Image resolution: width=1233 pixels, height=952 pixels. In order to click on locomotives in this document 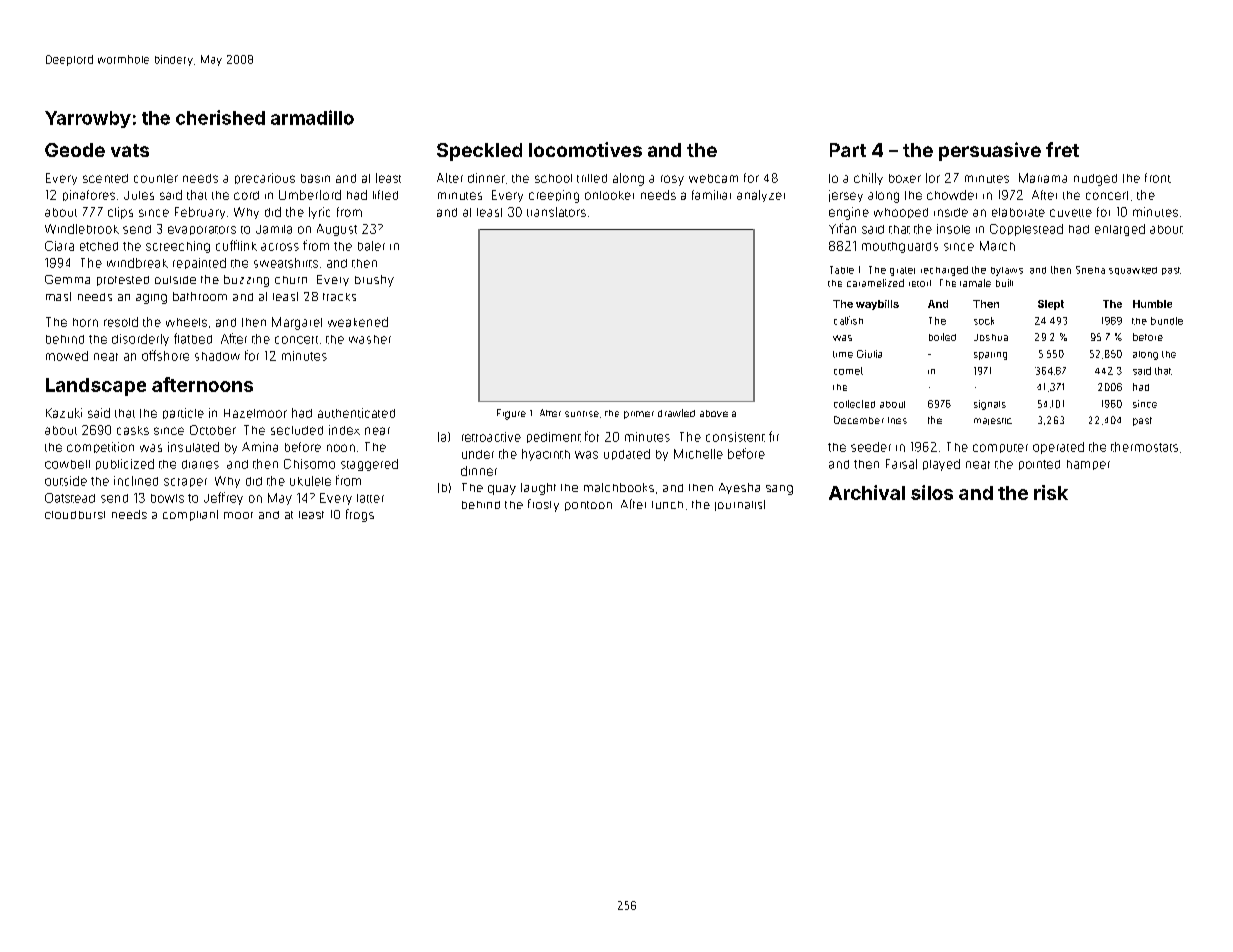, I will do `click(585, 149)`.
